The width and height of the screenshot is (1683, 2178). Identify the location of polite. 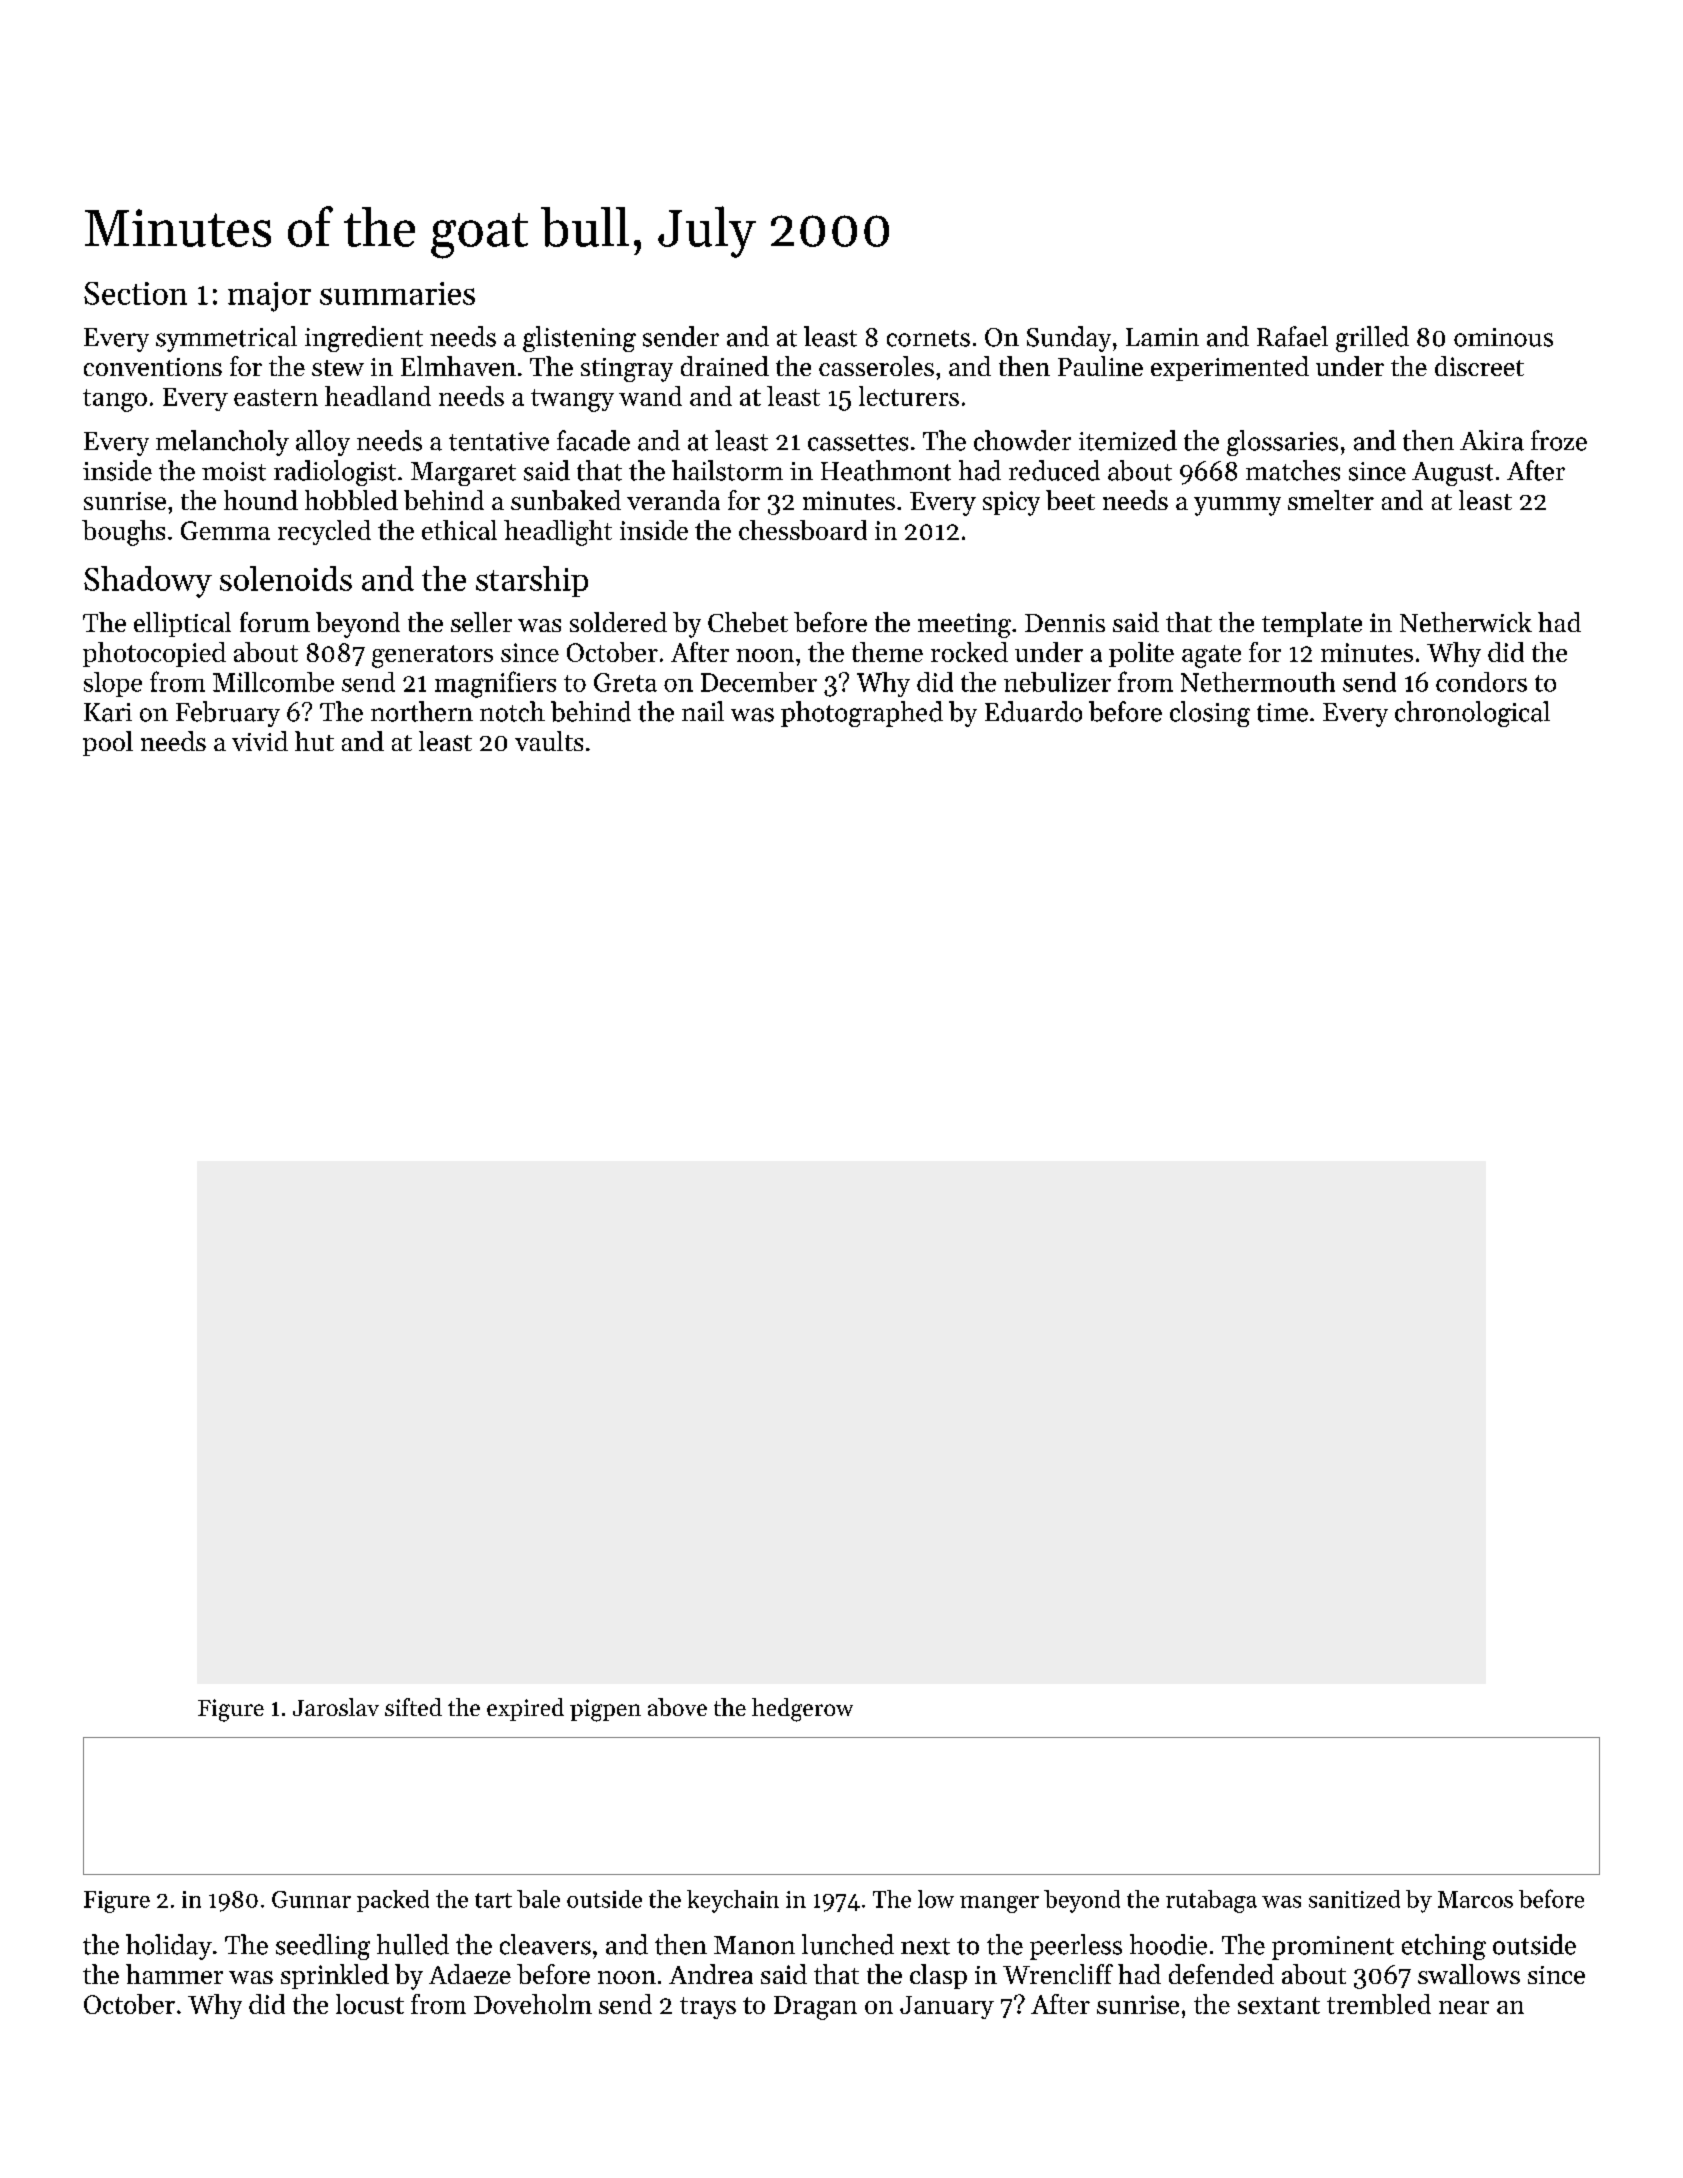
(1141, 654).
